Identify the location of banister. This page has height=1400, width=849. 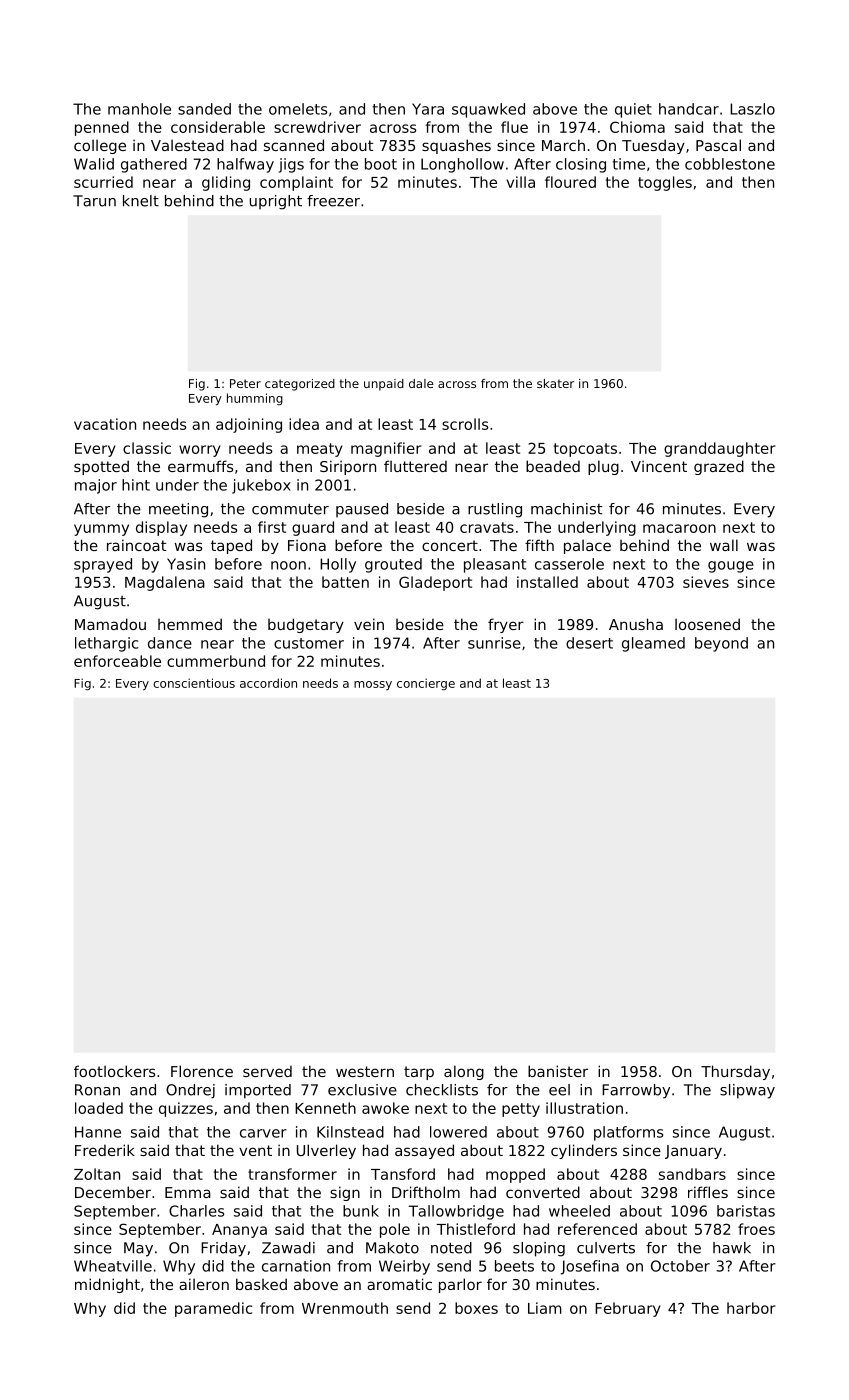
(558, 1071).
